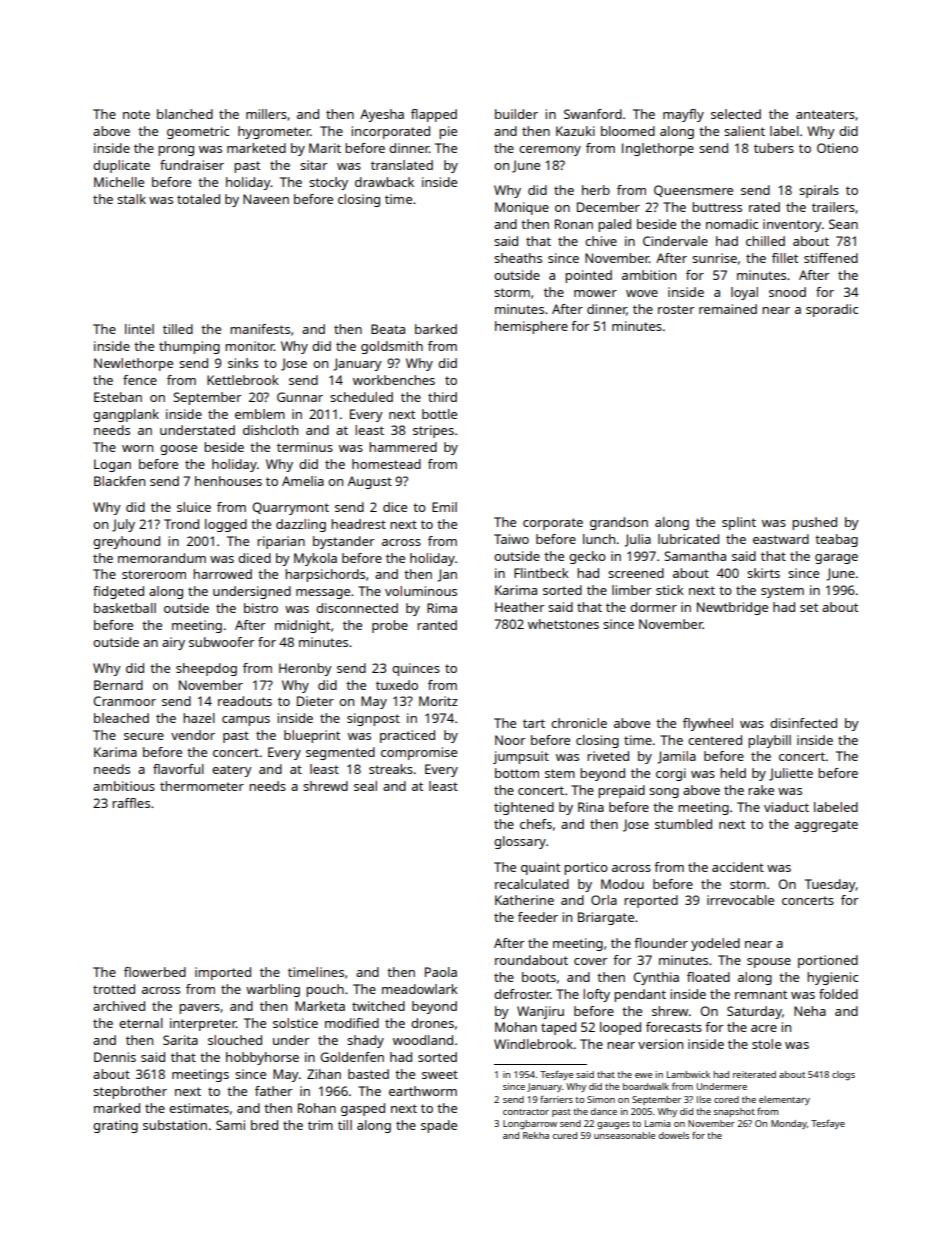 The height and width of the document is (1233, 952). What do you see at coordinates (131, 803) in the document?
I see `raffles` at bounding box center [131, 803].
